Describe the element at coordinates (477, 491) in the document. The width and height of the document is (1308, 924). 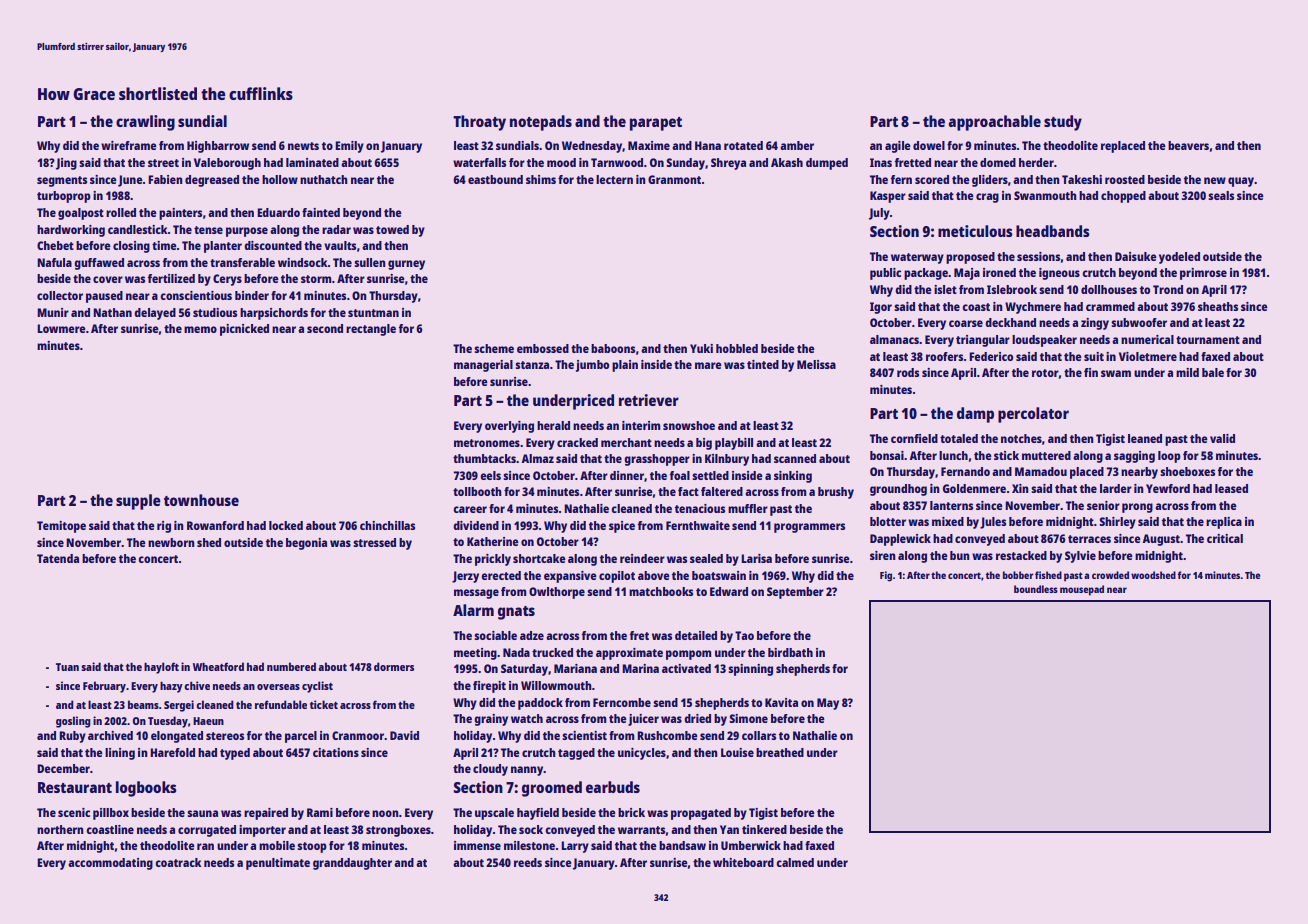
I see `tollbooth` at that location.
